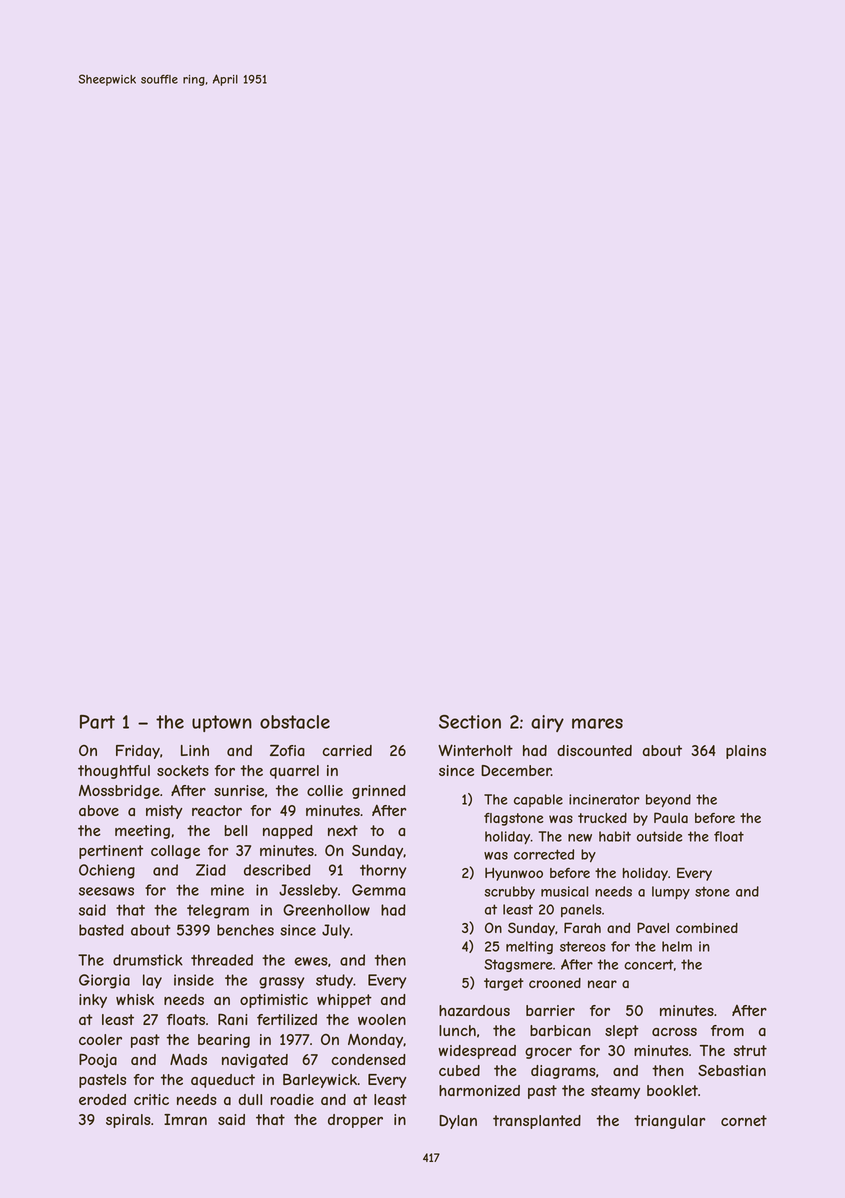 The height and width of the image is (1198, 845). I want to click on critic, so click(151, 1099).
